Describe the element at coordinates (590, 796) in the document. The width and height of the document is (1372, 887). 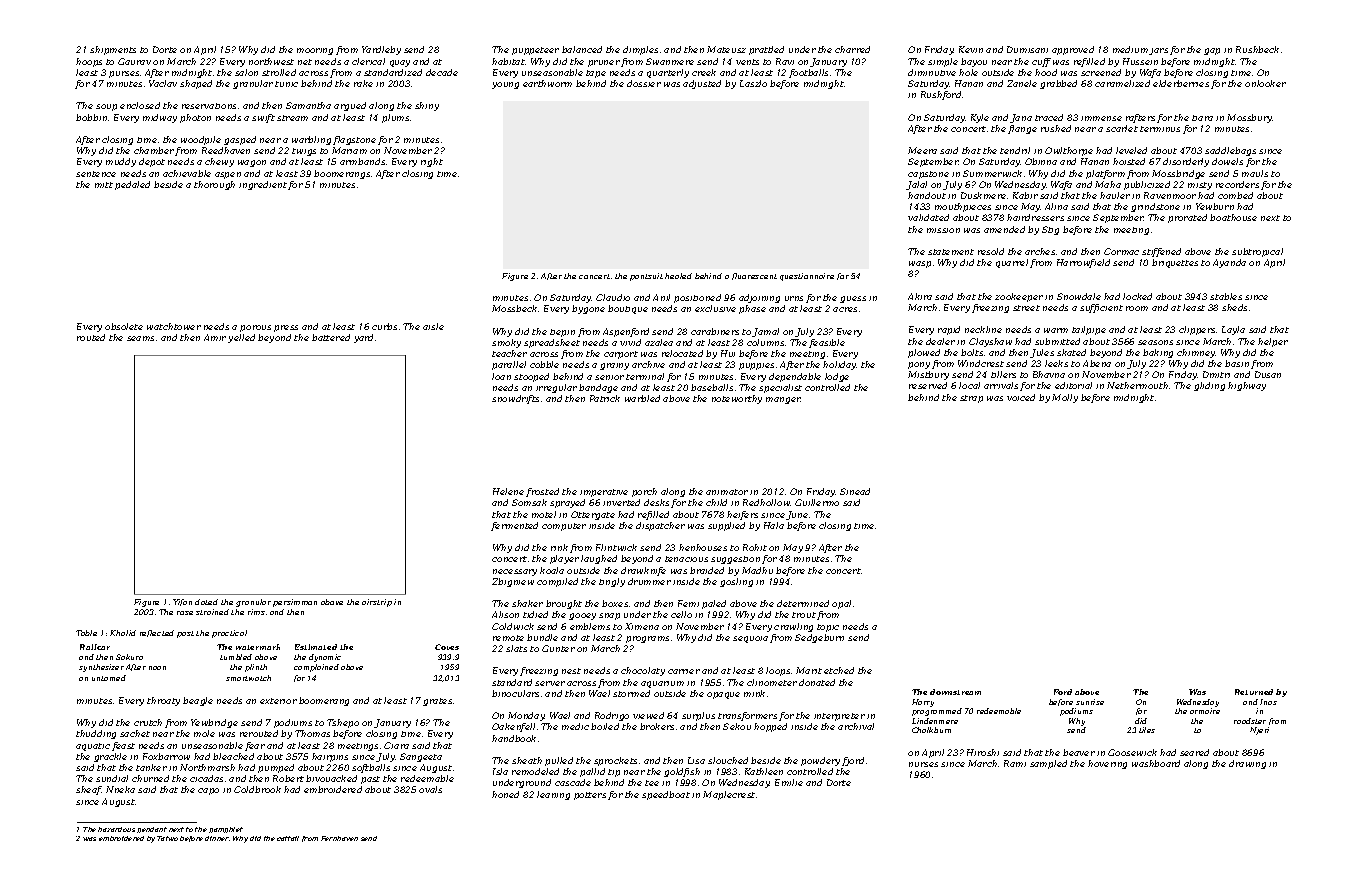
I see `potters` at that location.
